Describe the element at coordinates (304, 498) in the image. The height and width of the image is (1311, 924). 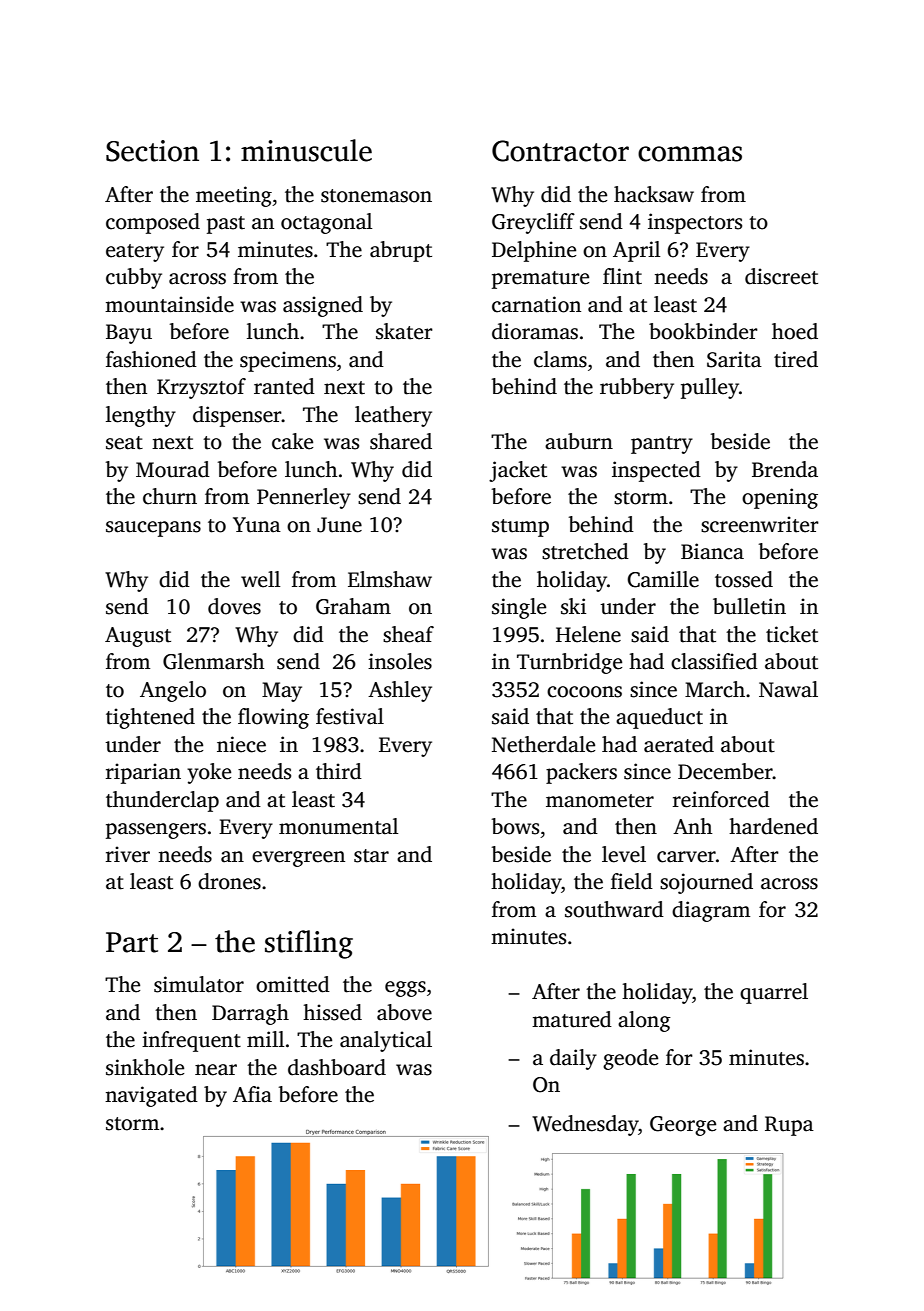
I see `Pennerley` at that location.
